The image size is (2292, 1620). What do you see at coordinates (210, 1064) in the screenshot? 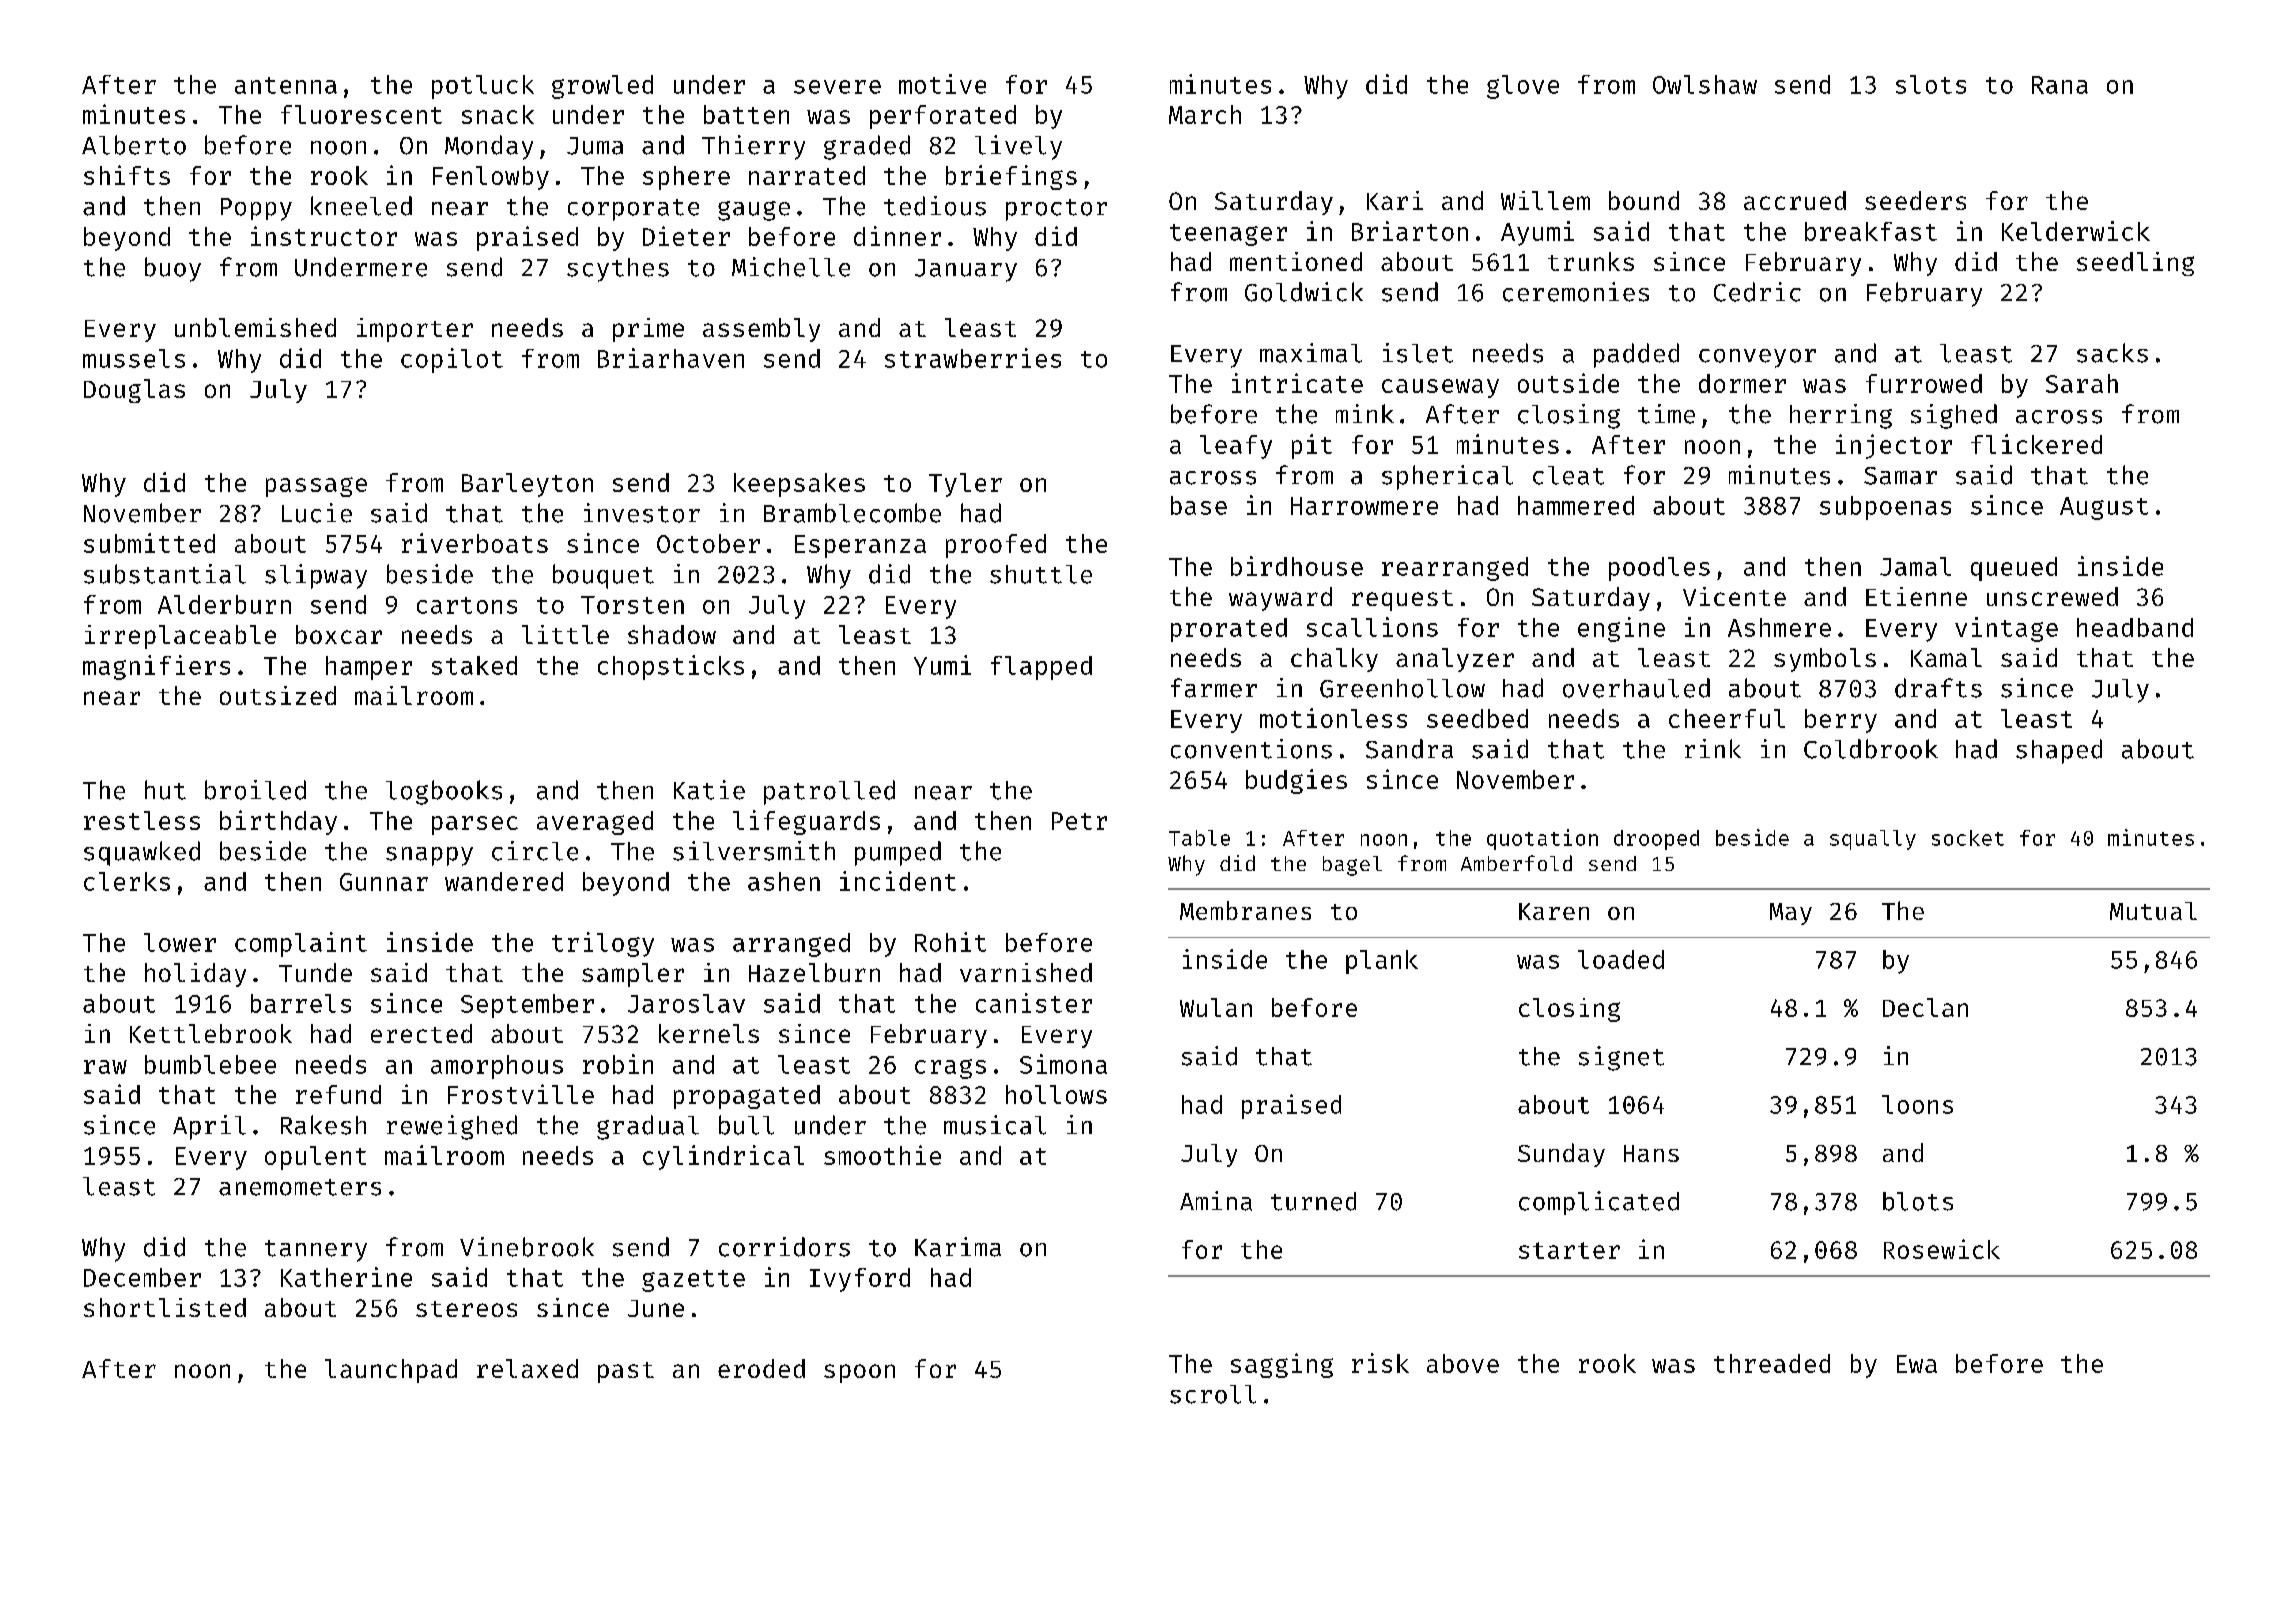
I see `bumblebee` at bounding box center [210, 1064].
